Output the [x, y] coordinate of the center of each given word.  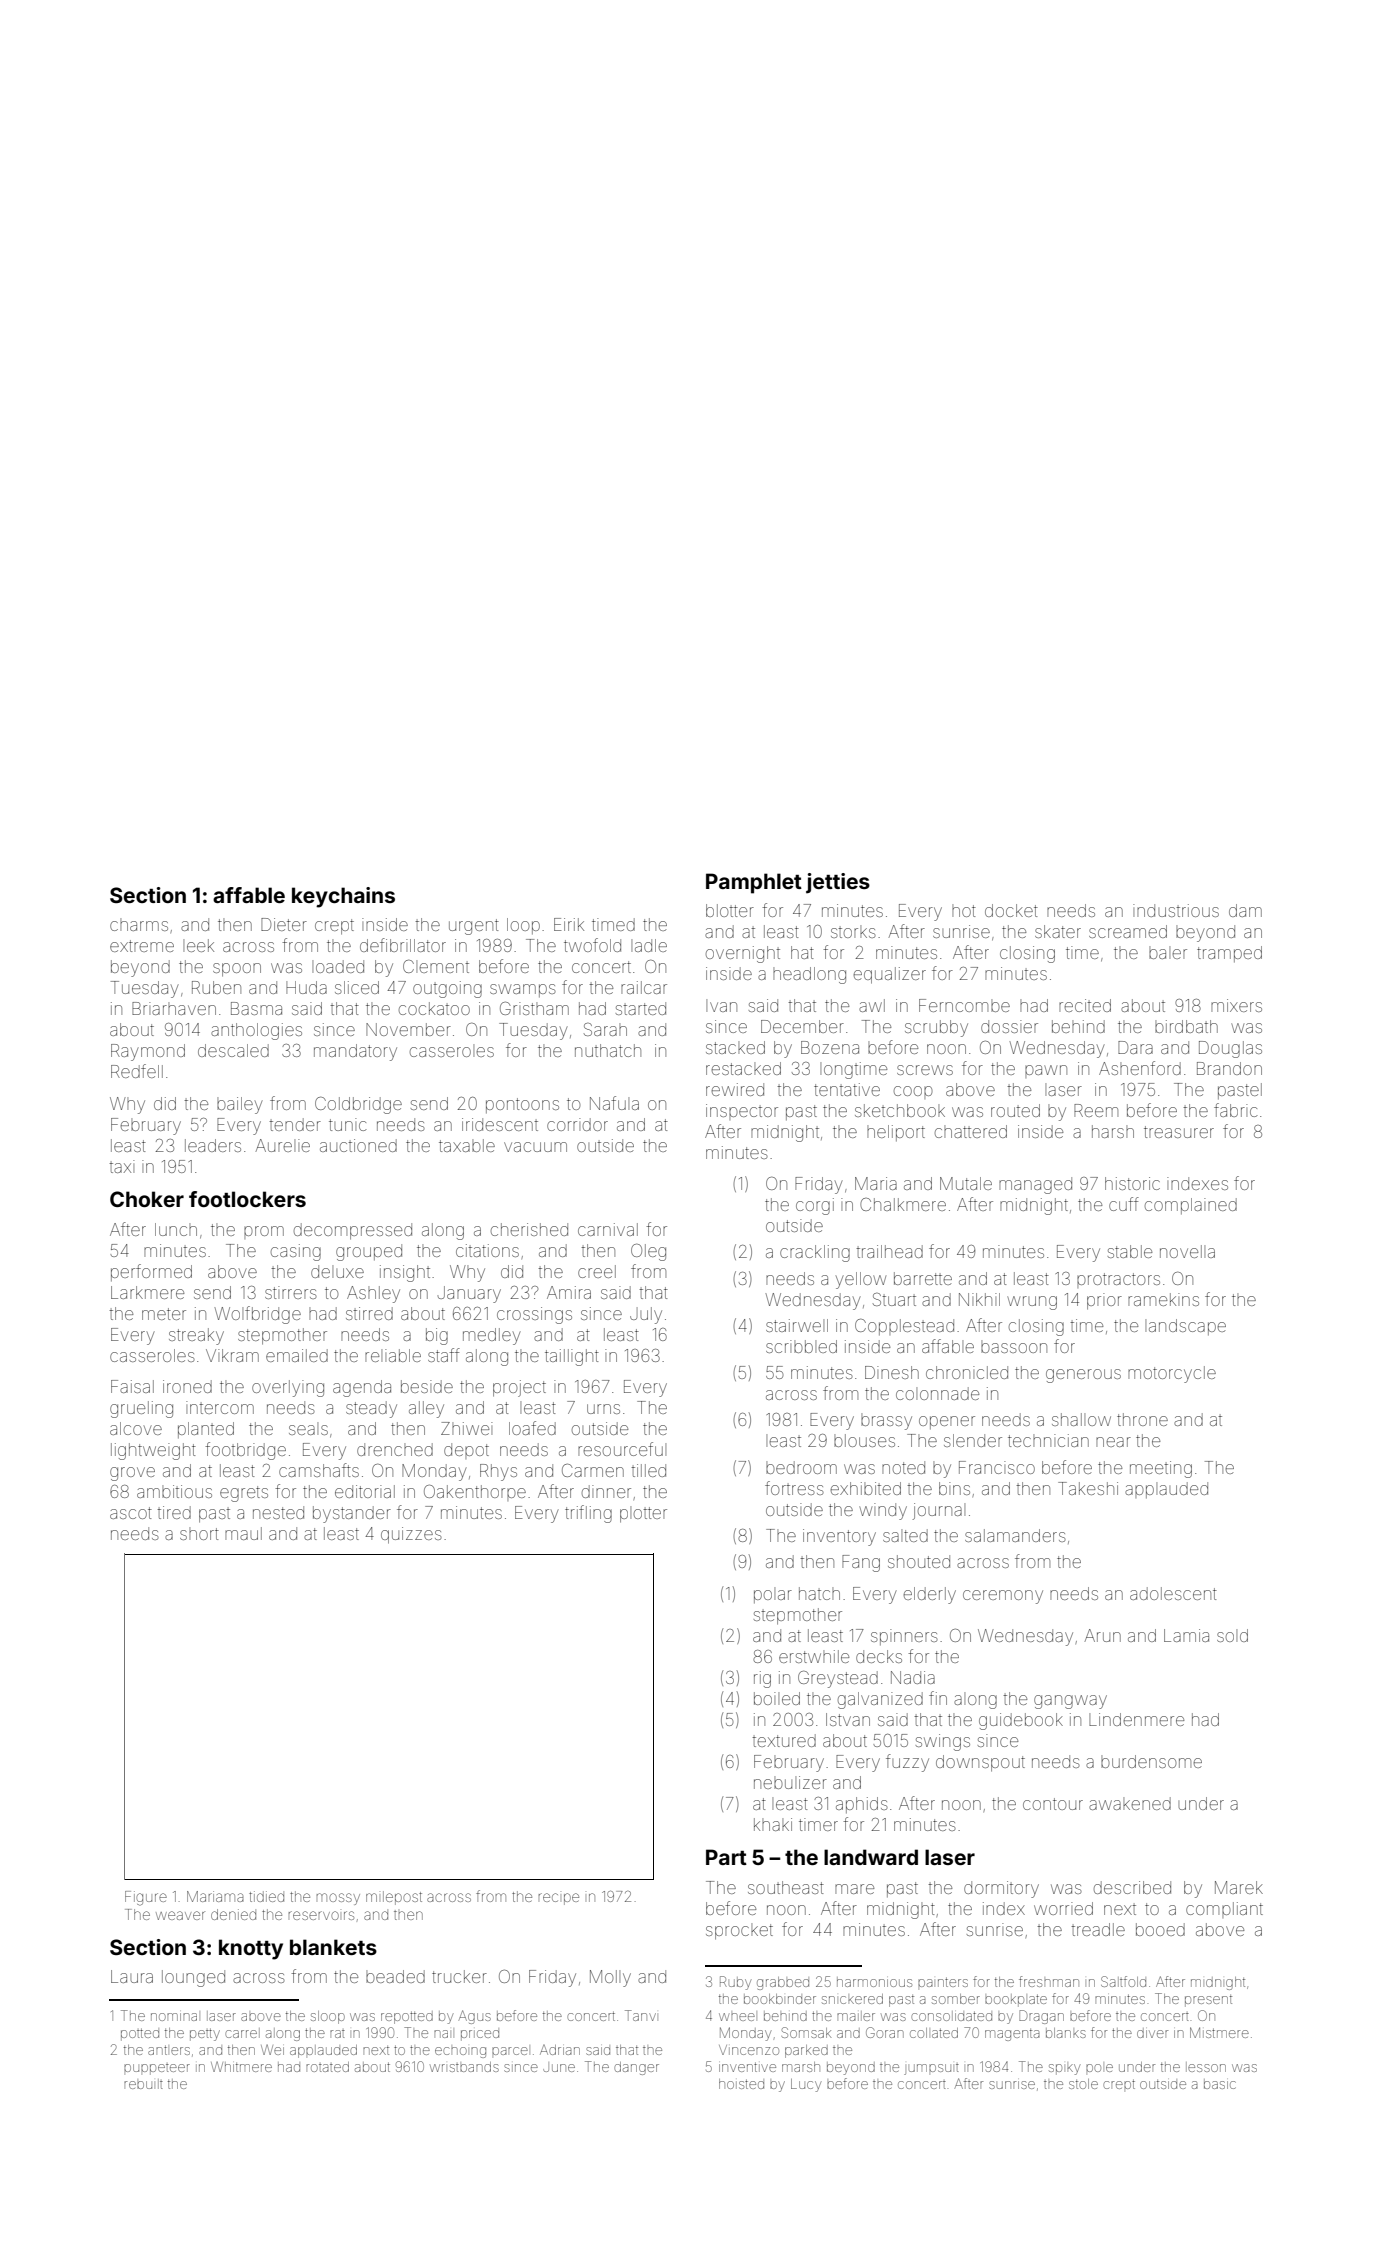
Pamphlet [754, 883]
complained [1191, 1206]
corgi [815, 1206]
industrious [1176, 910]
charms [139, 924]
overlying [288, 1388]
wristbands [464, 2067]
